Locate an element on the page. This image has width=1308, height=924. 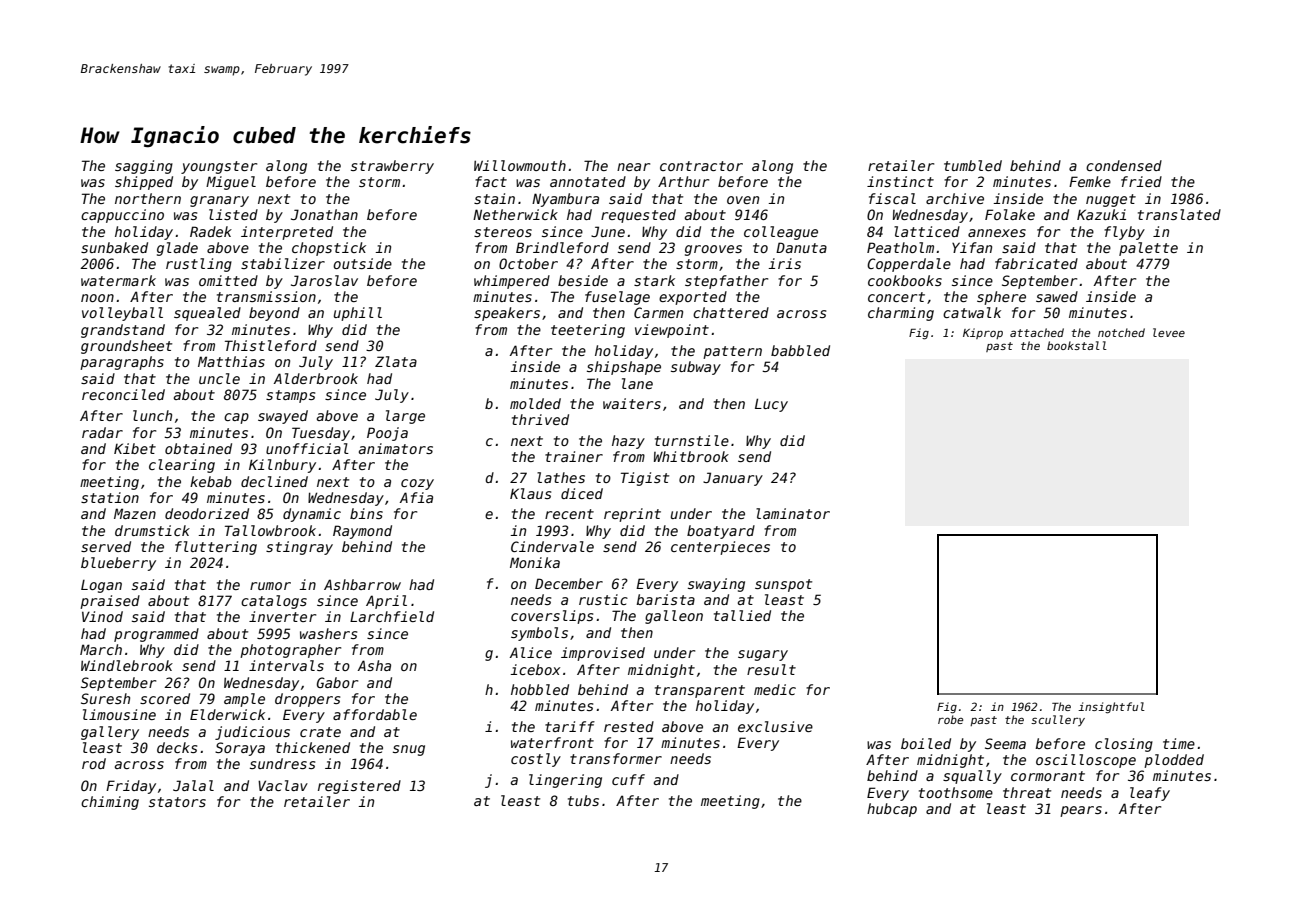
snug is located at coordinates (409, 750).
